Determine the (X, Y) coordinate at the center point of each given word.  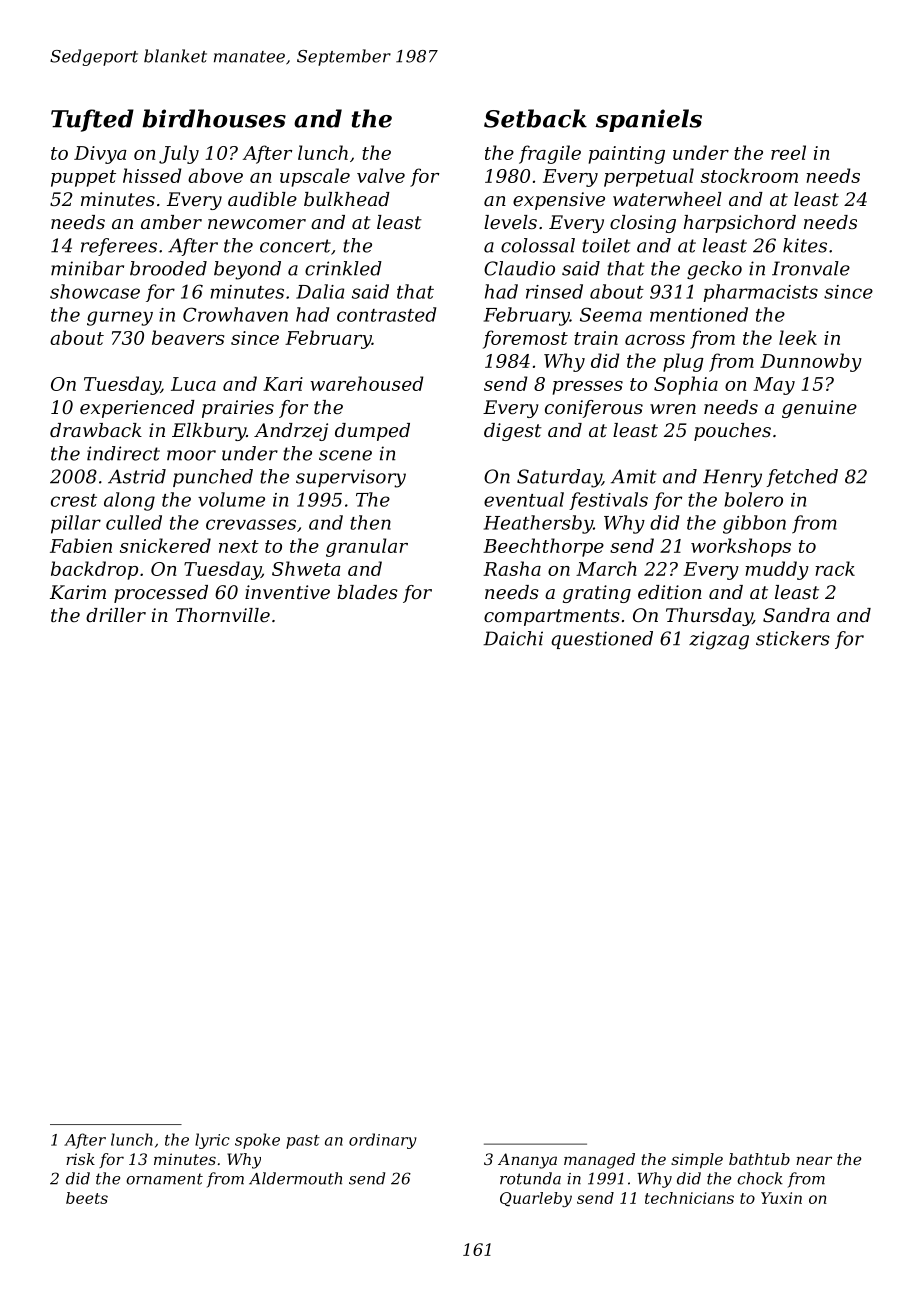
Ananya (527, 1161)
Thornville (223, 615)
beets (87, 1198)
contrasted (386, 314)
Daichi (513, 638)
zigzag (719, 640)
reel (788, 152)
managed (599, 1161)
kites (805, 245)
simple (697, 1161)
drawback (96, 430)
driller (116, 615)
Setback (535, 118)
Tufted (92, 120)
